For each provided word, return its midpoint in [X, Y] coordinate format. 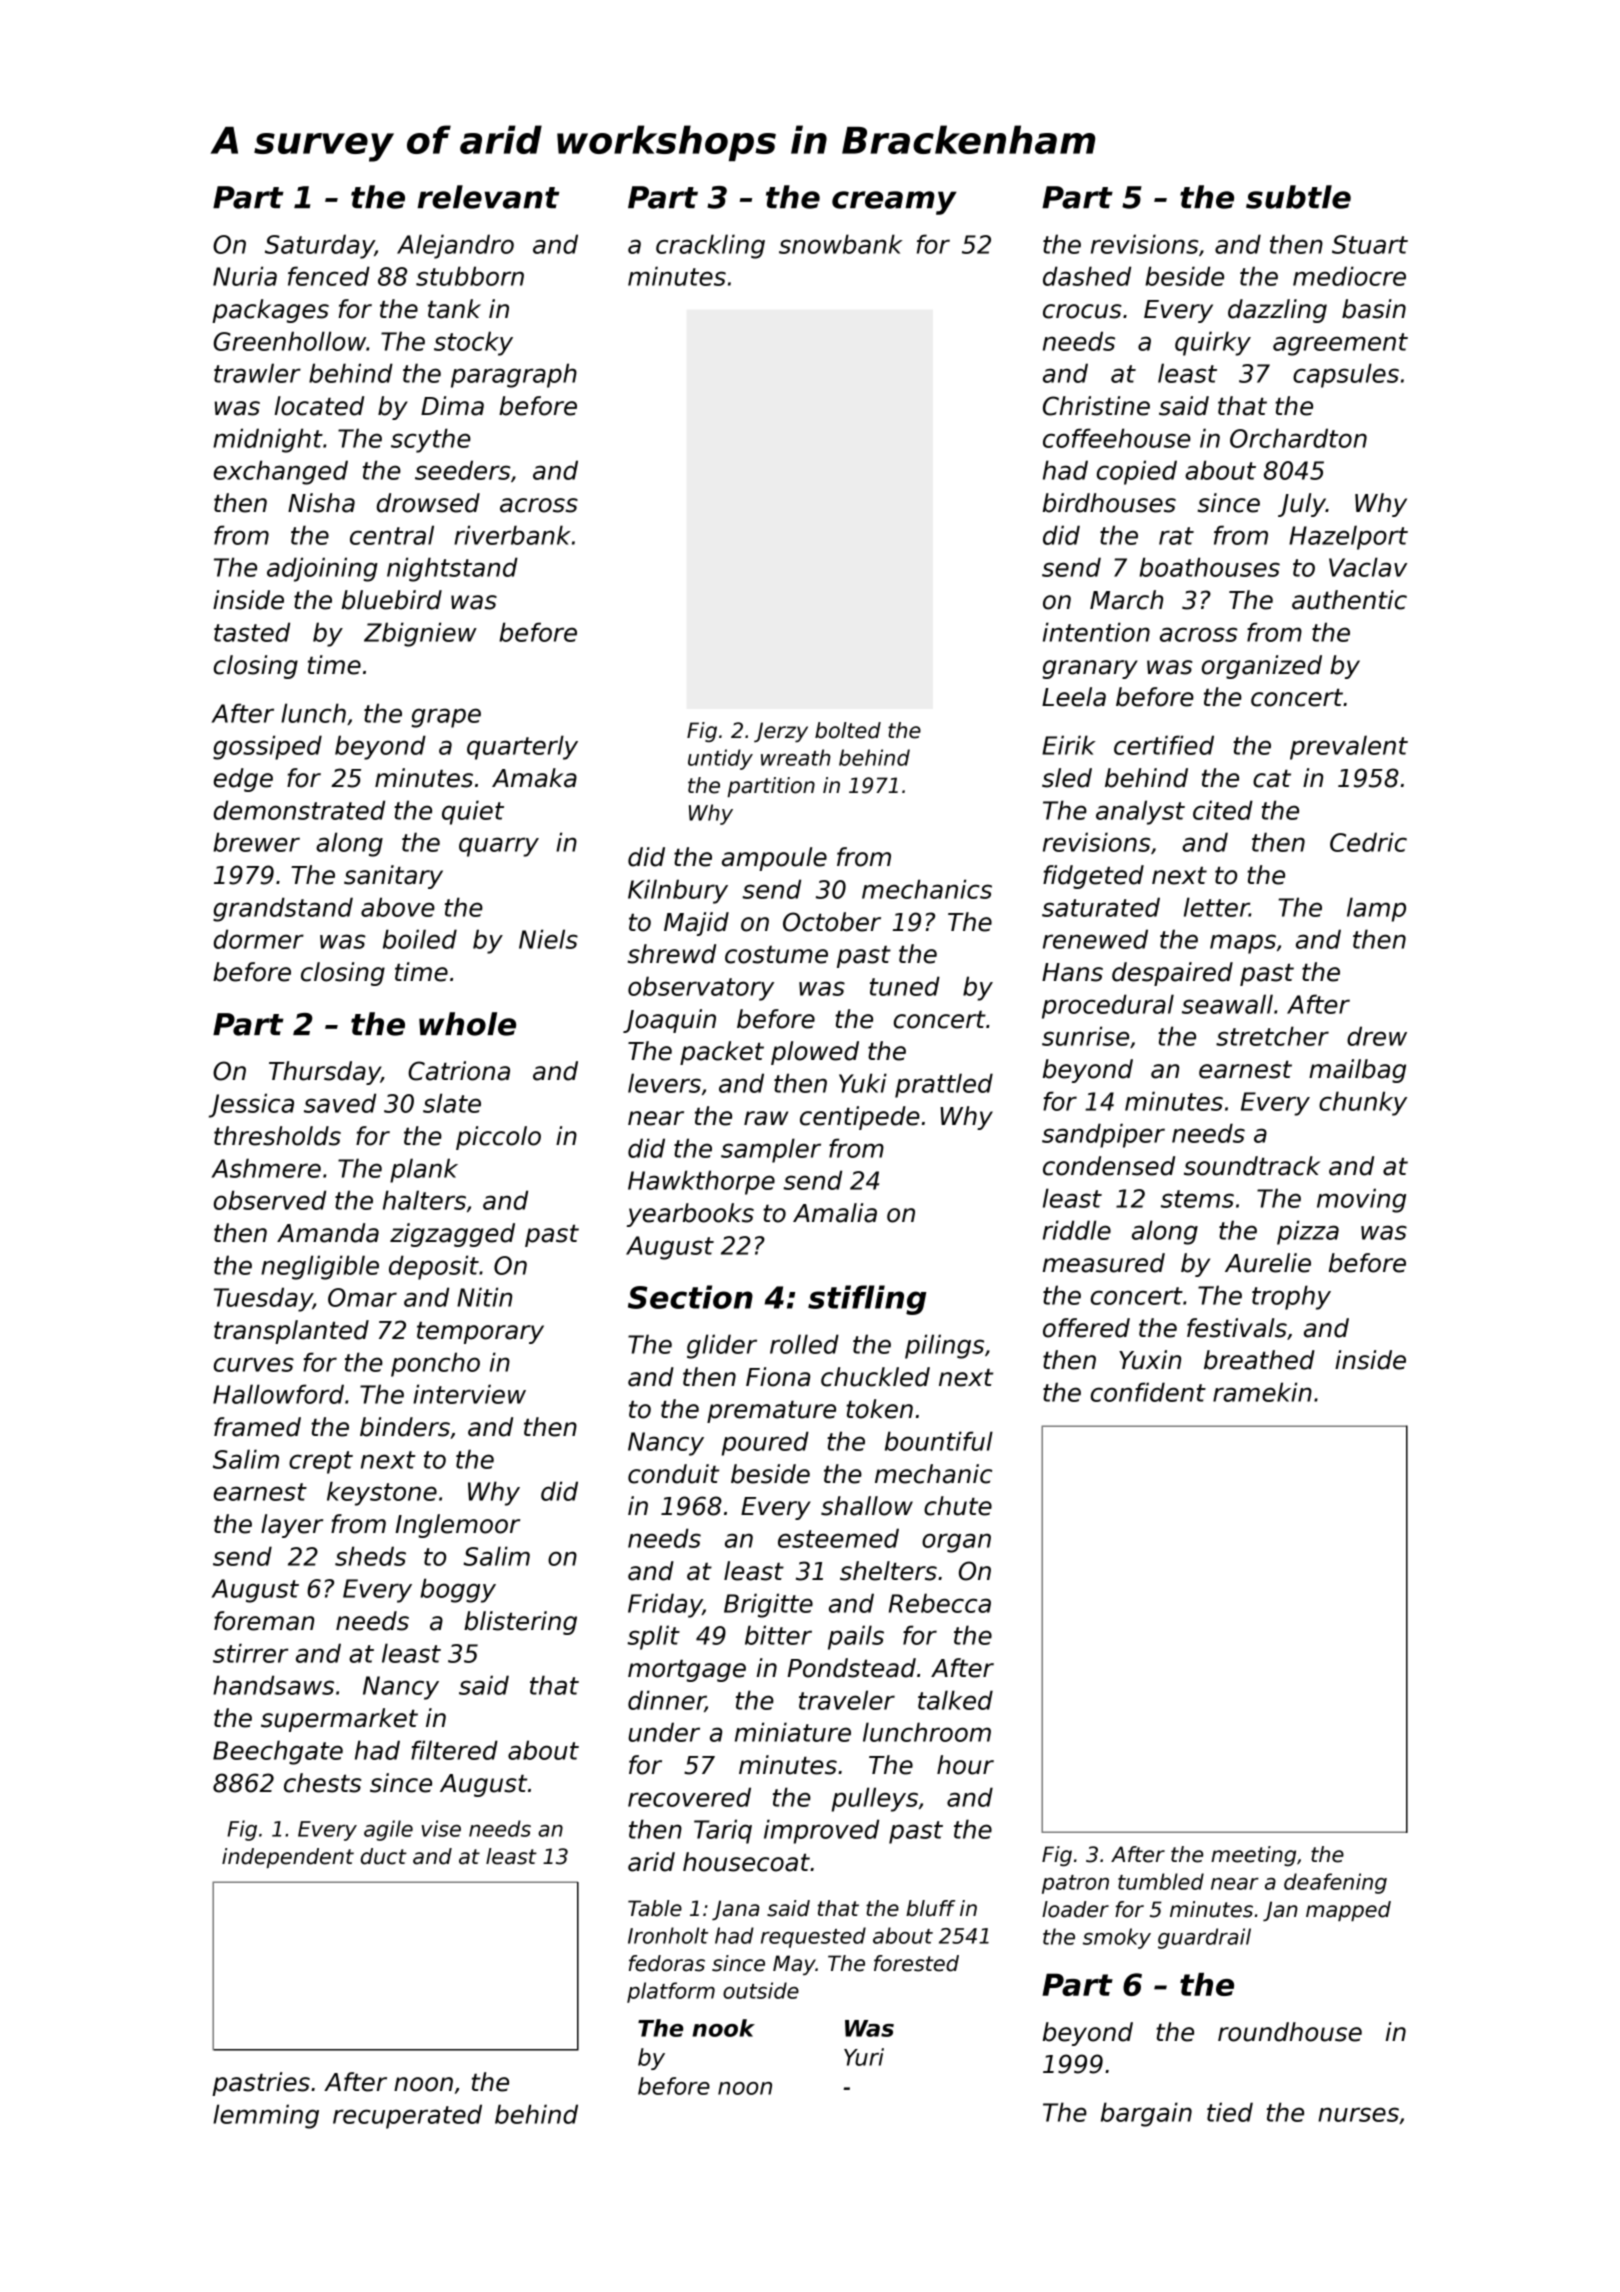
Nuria [245, 276]
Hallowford [278, 1394]
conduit [673, 1474]
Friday [665, 1605]
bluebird [392, 600]
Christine [1096, 406]
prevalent [1349, 747]
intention [1096, 632]
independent [288, 1858]
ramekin [1262, 1392]
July [1302, 505]
